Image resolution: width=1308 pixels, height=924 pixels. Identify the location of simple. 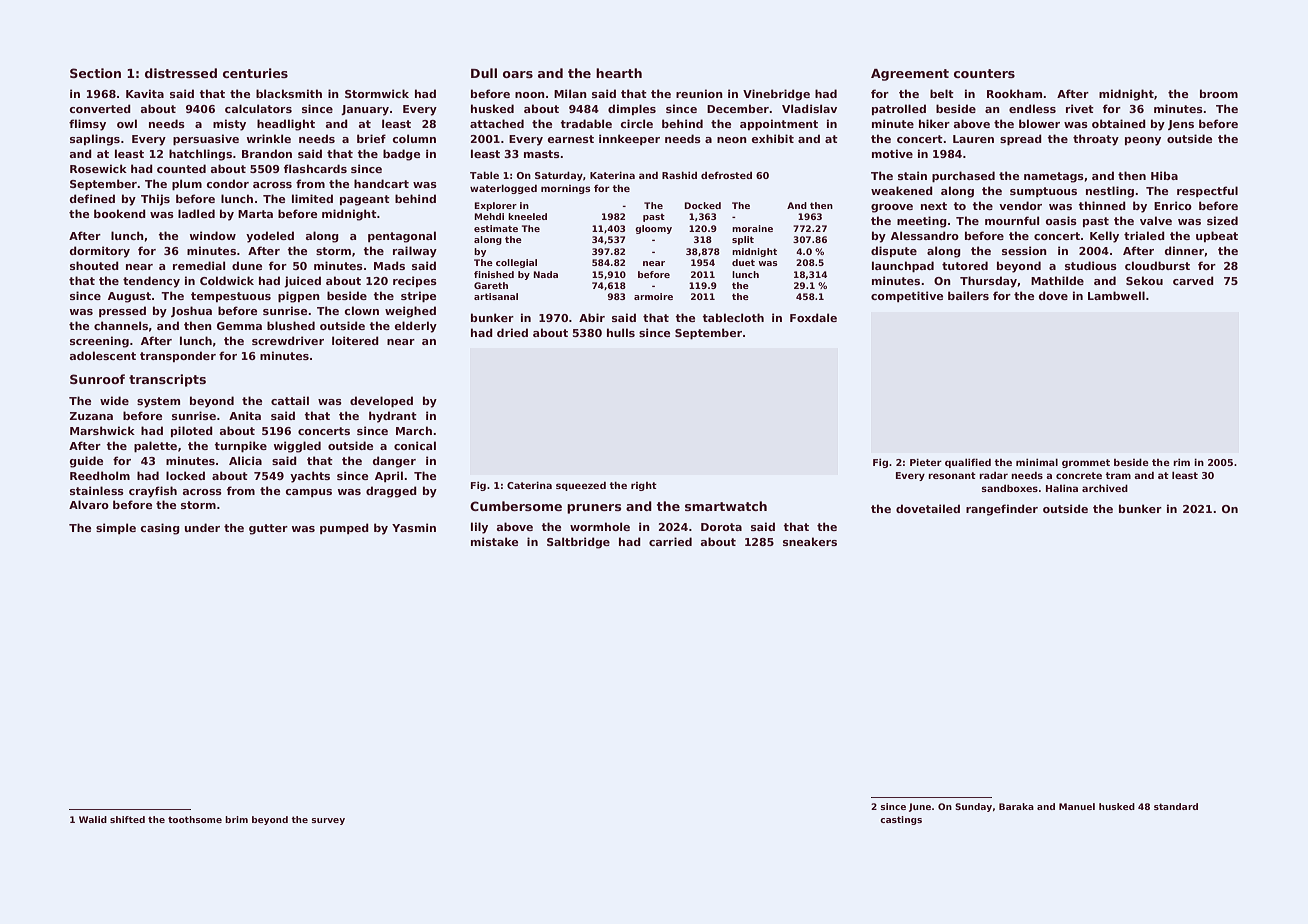
(116, 528).
